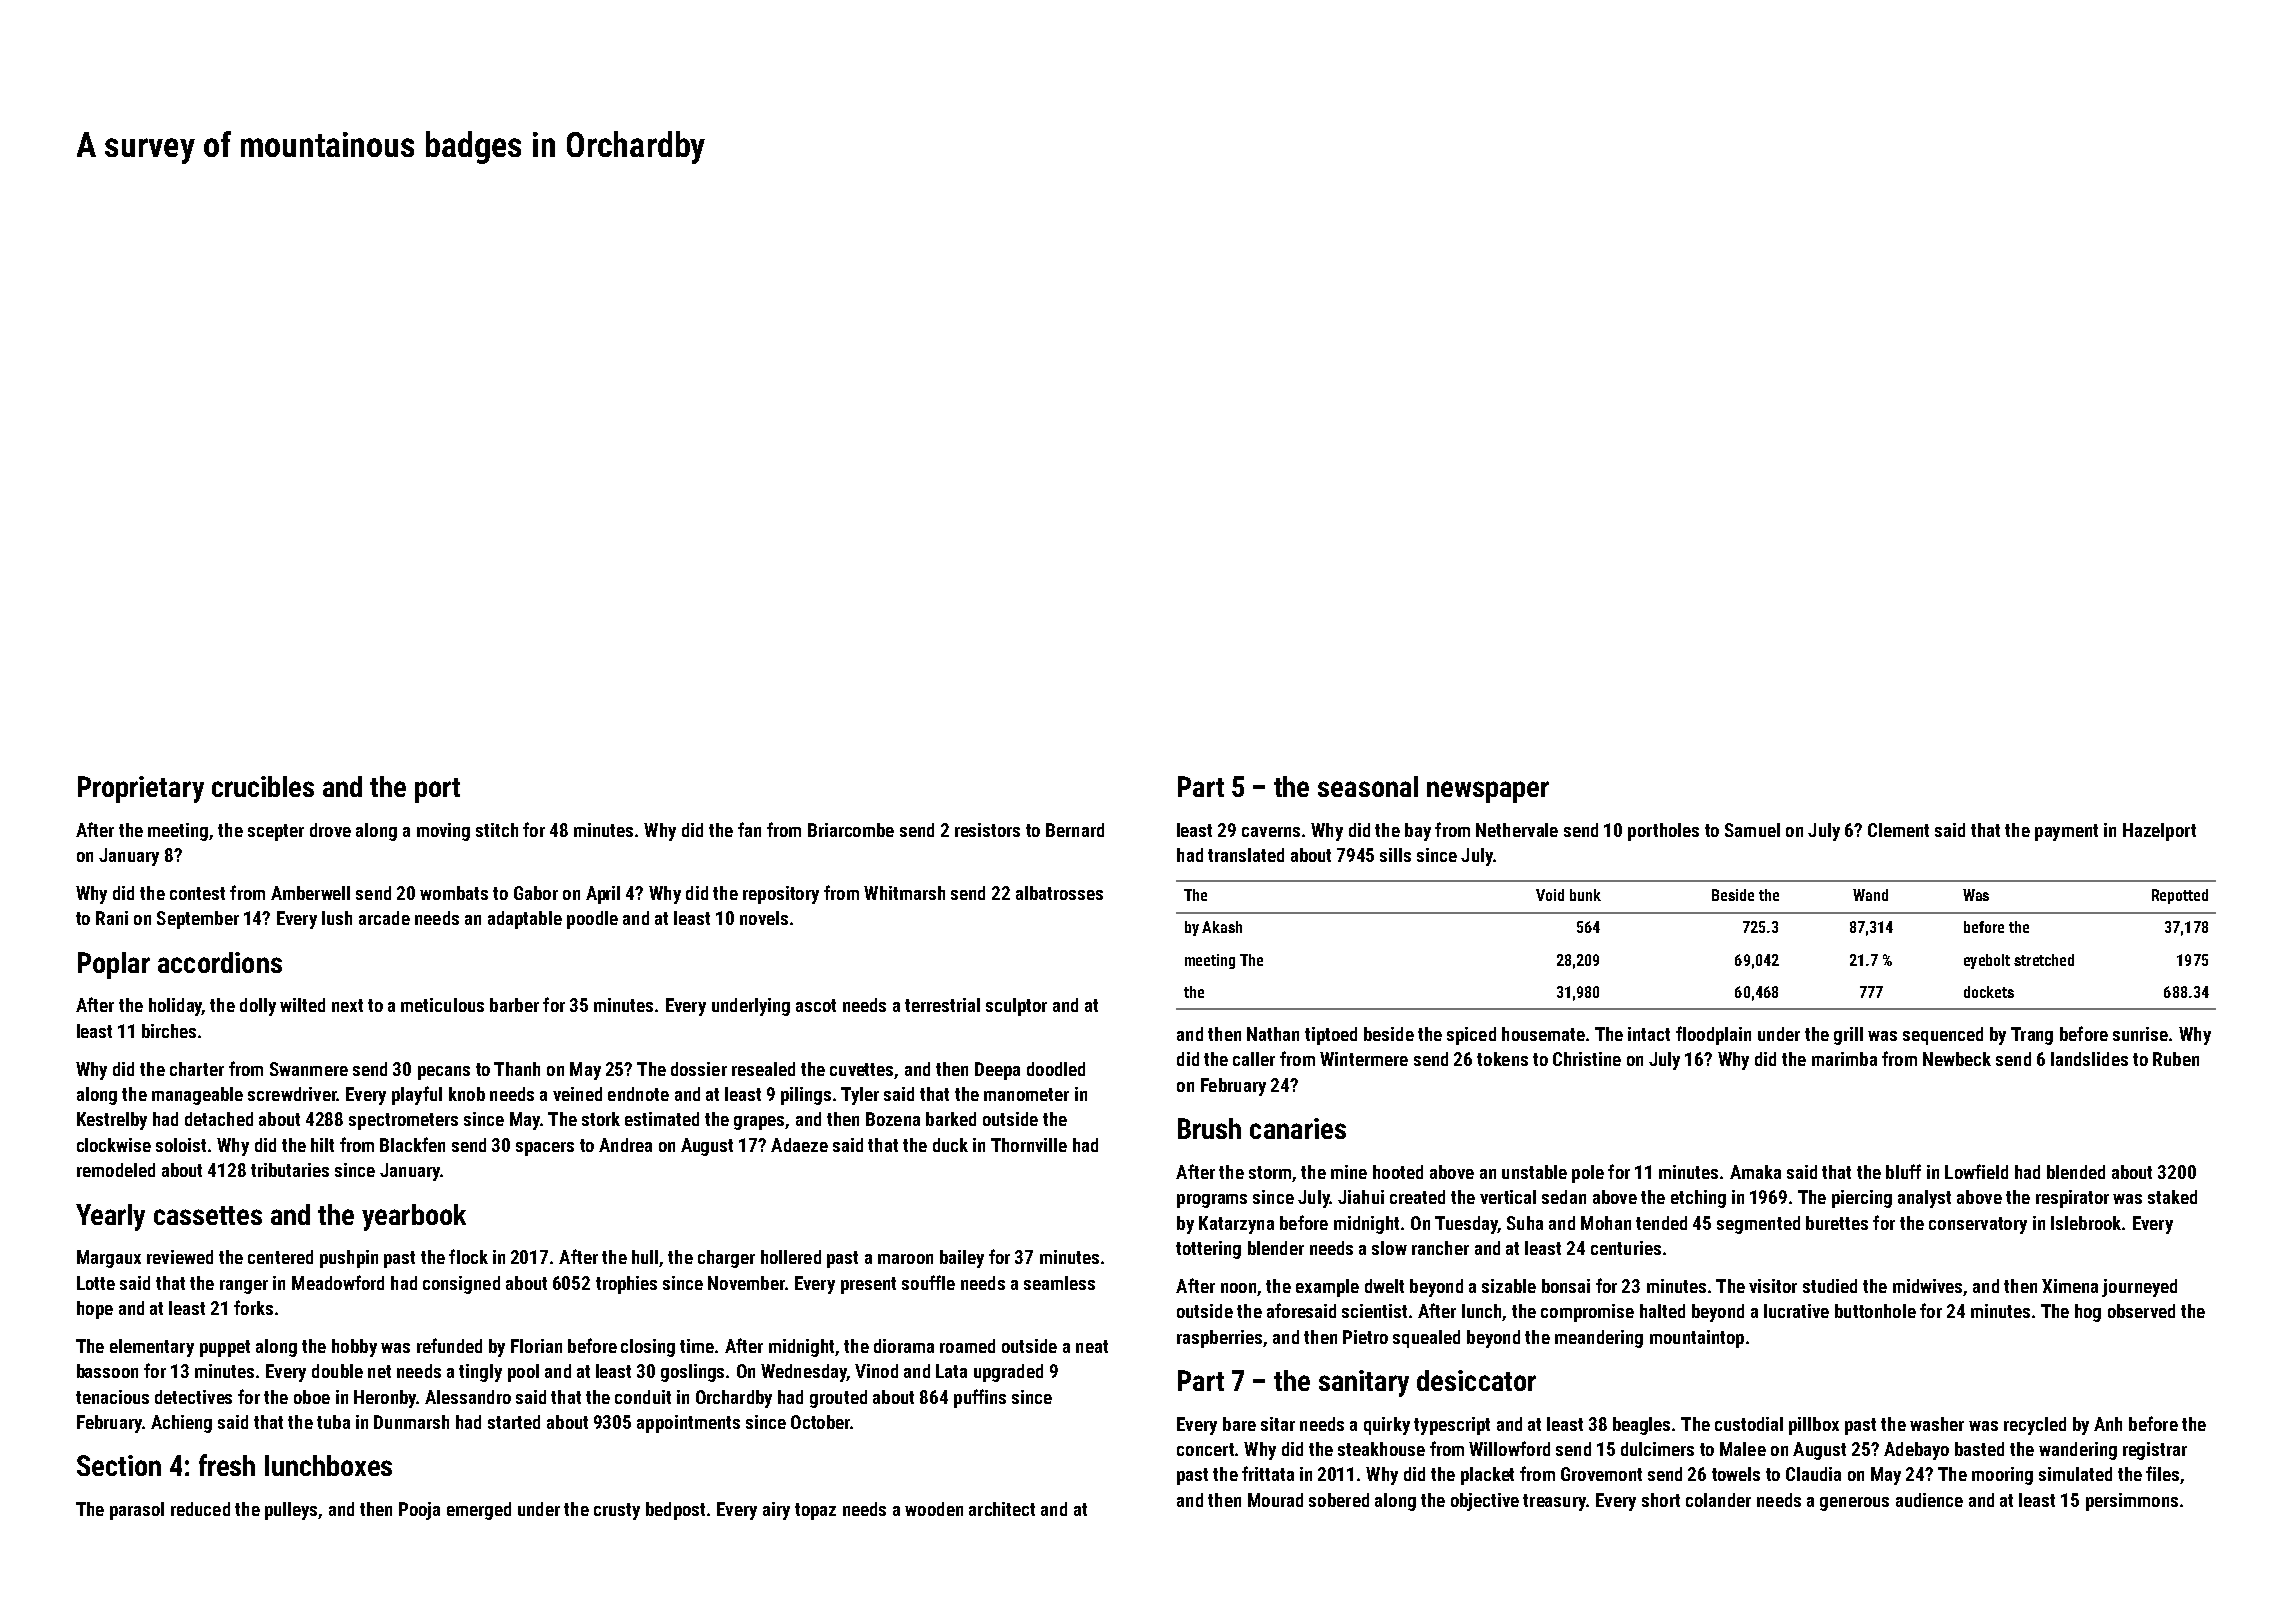  Describe the element at coordinates (1755, 1172) in the image. I see `Amaka` at that location.
